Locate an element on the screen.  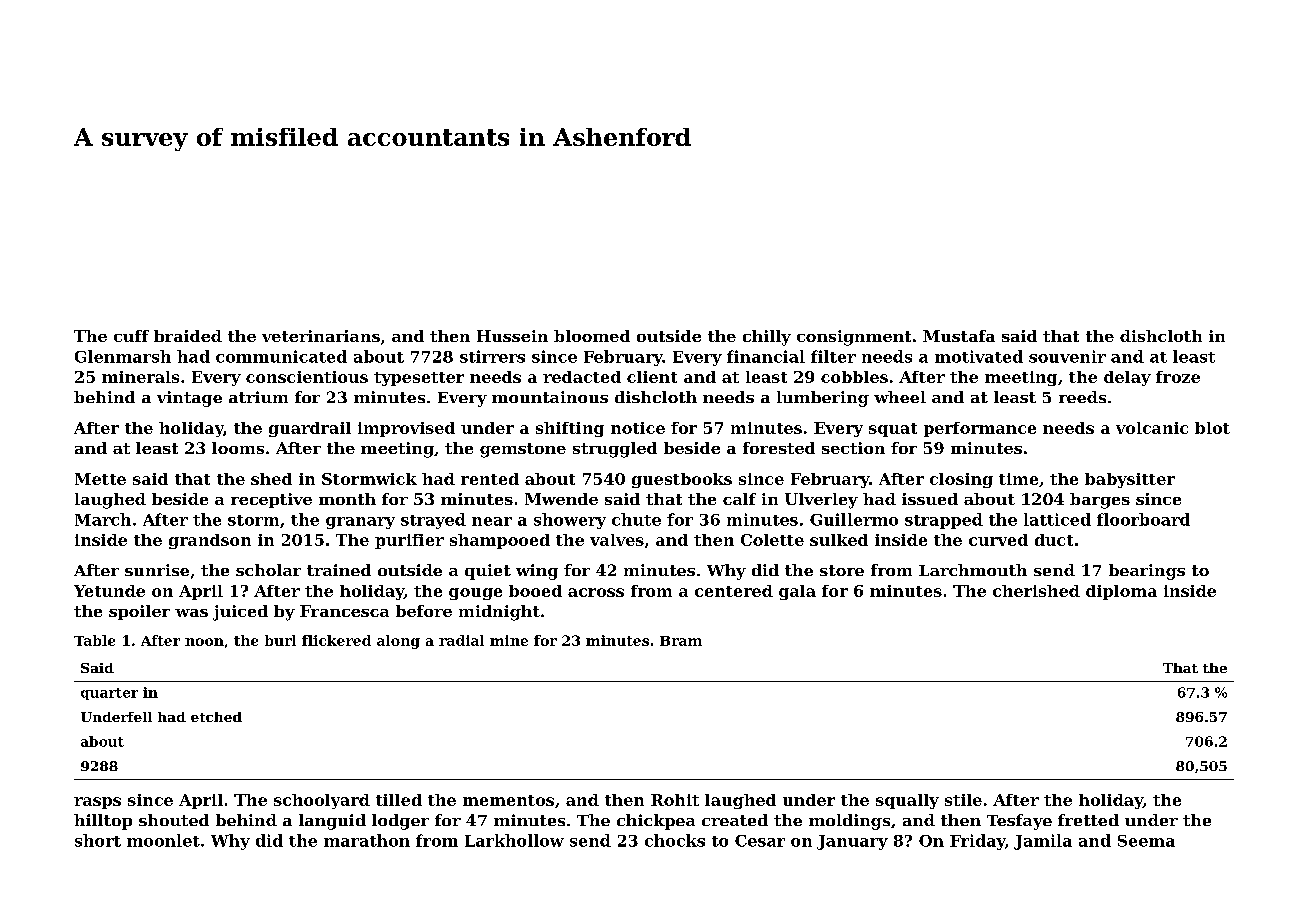
gala is located at coordinates (797, 592).
